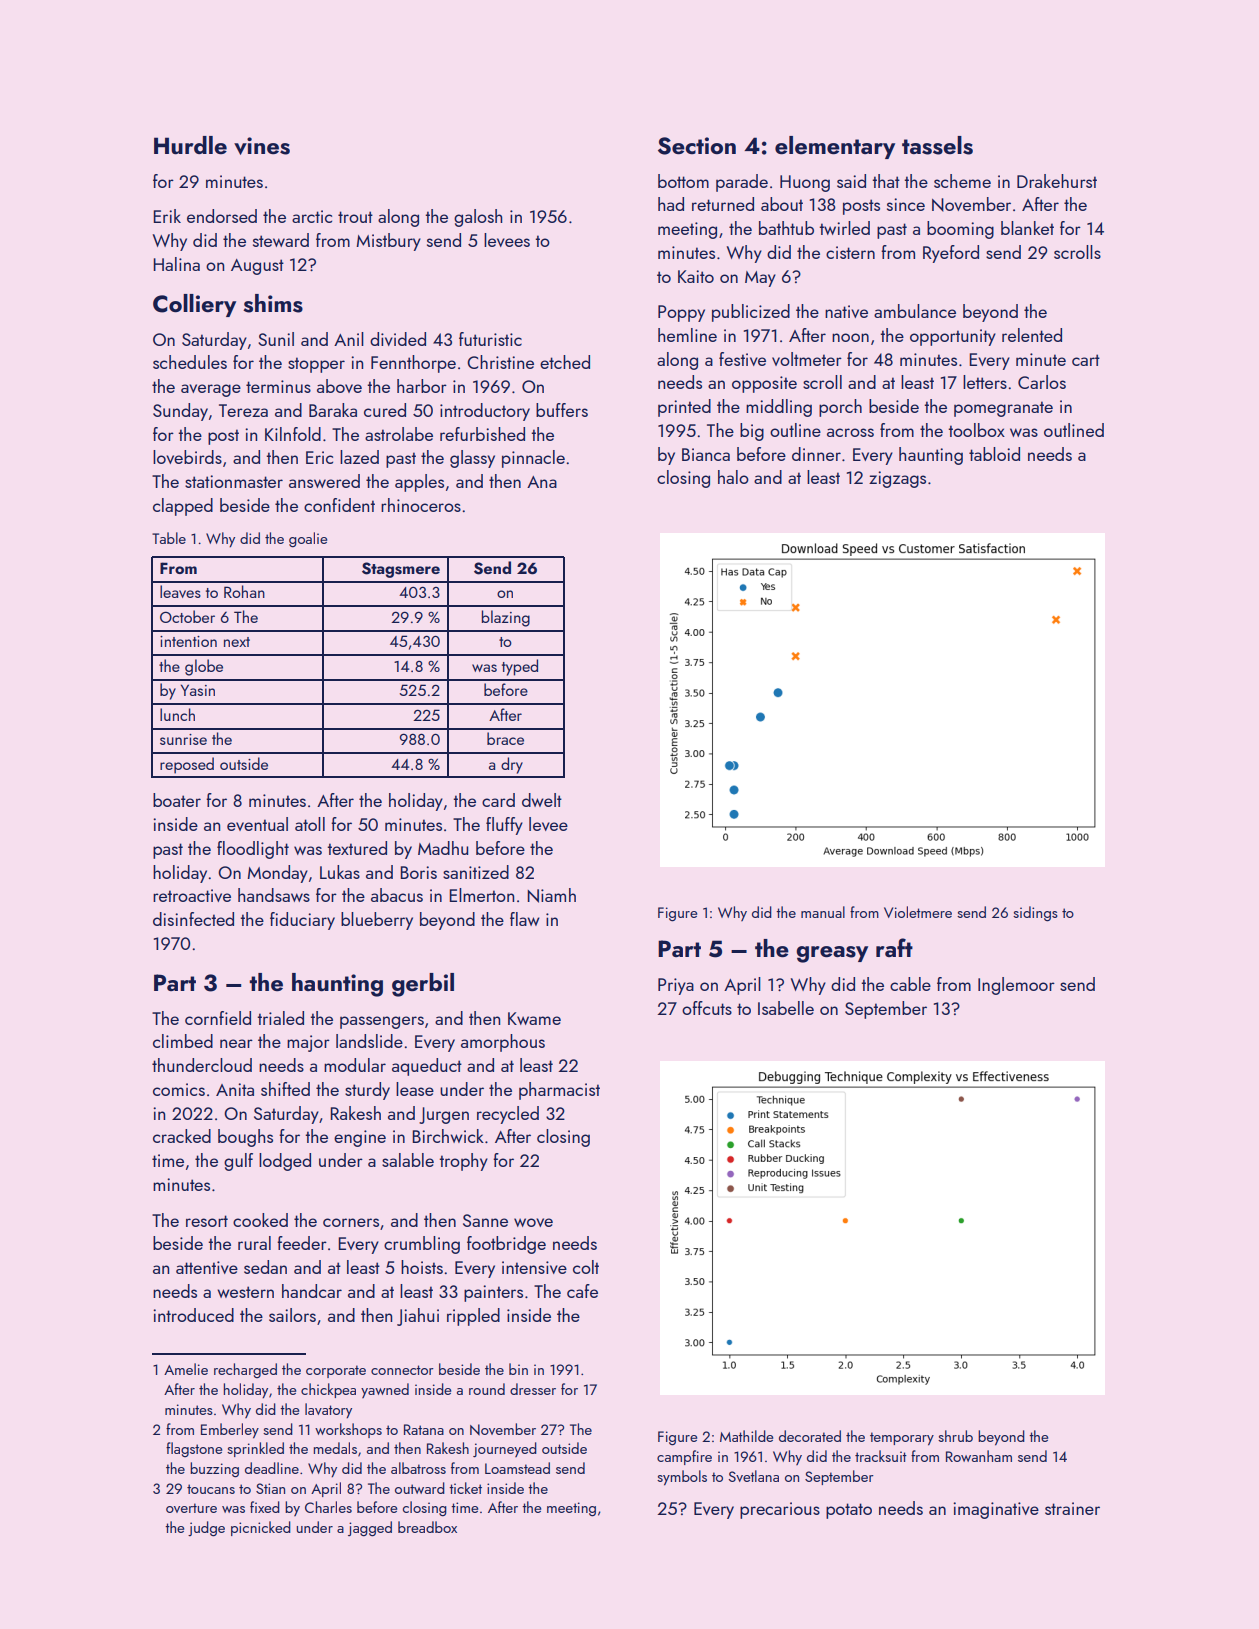  Describe the element at coordinates (910, 984) in the screenshot. I see `cable` at that location.
